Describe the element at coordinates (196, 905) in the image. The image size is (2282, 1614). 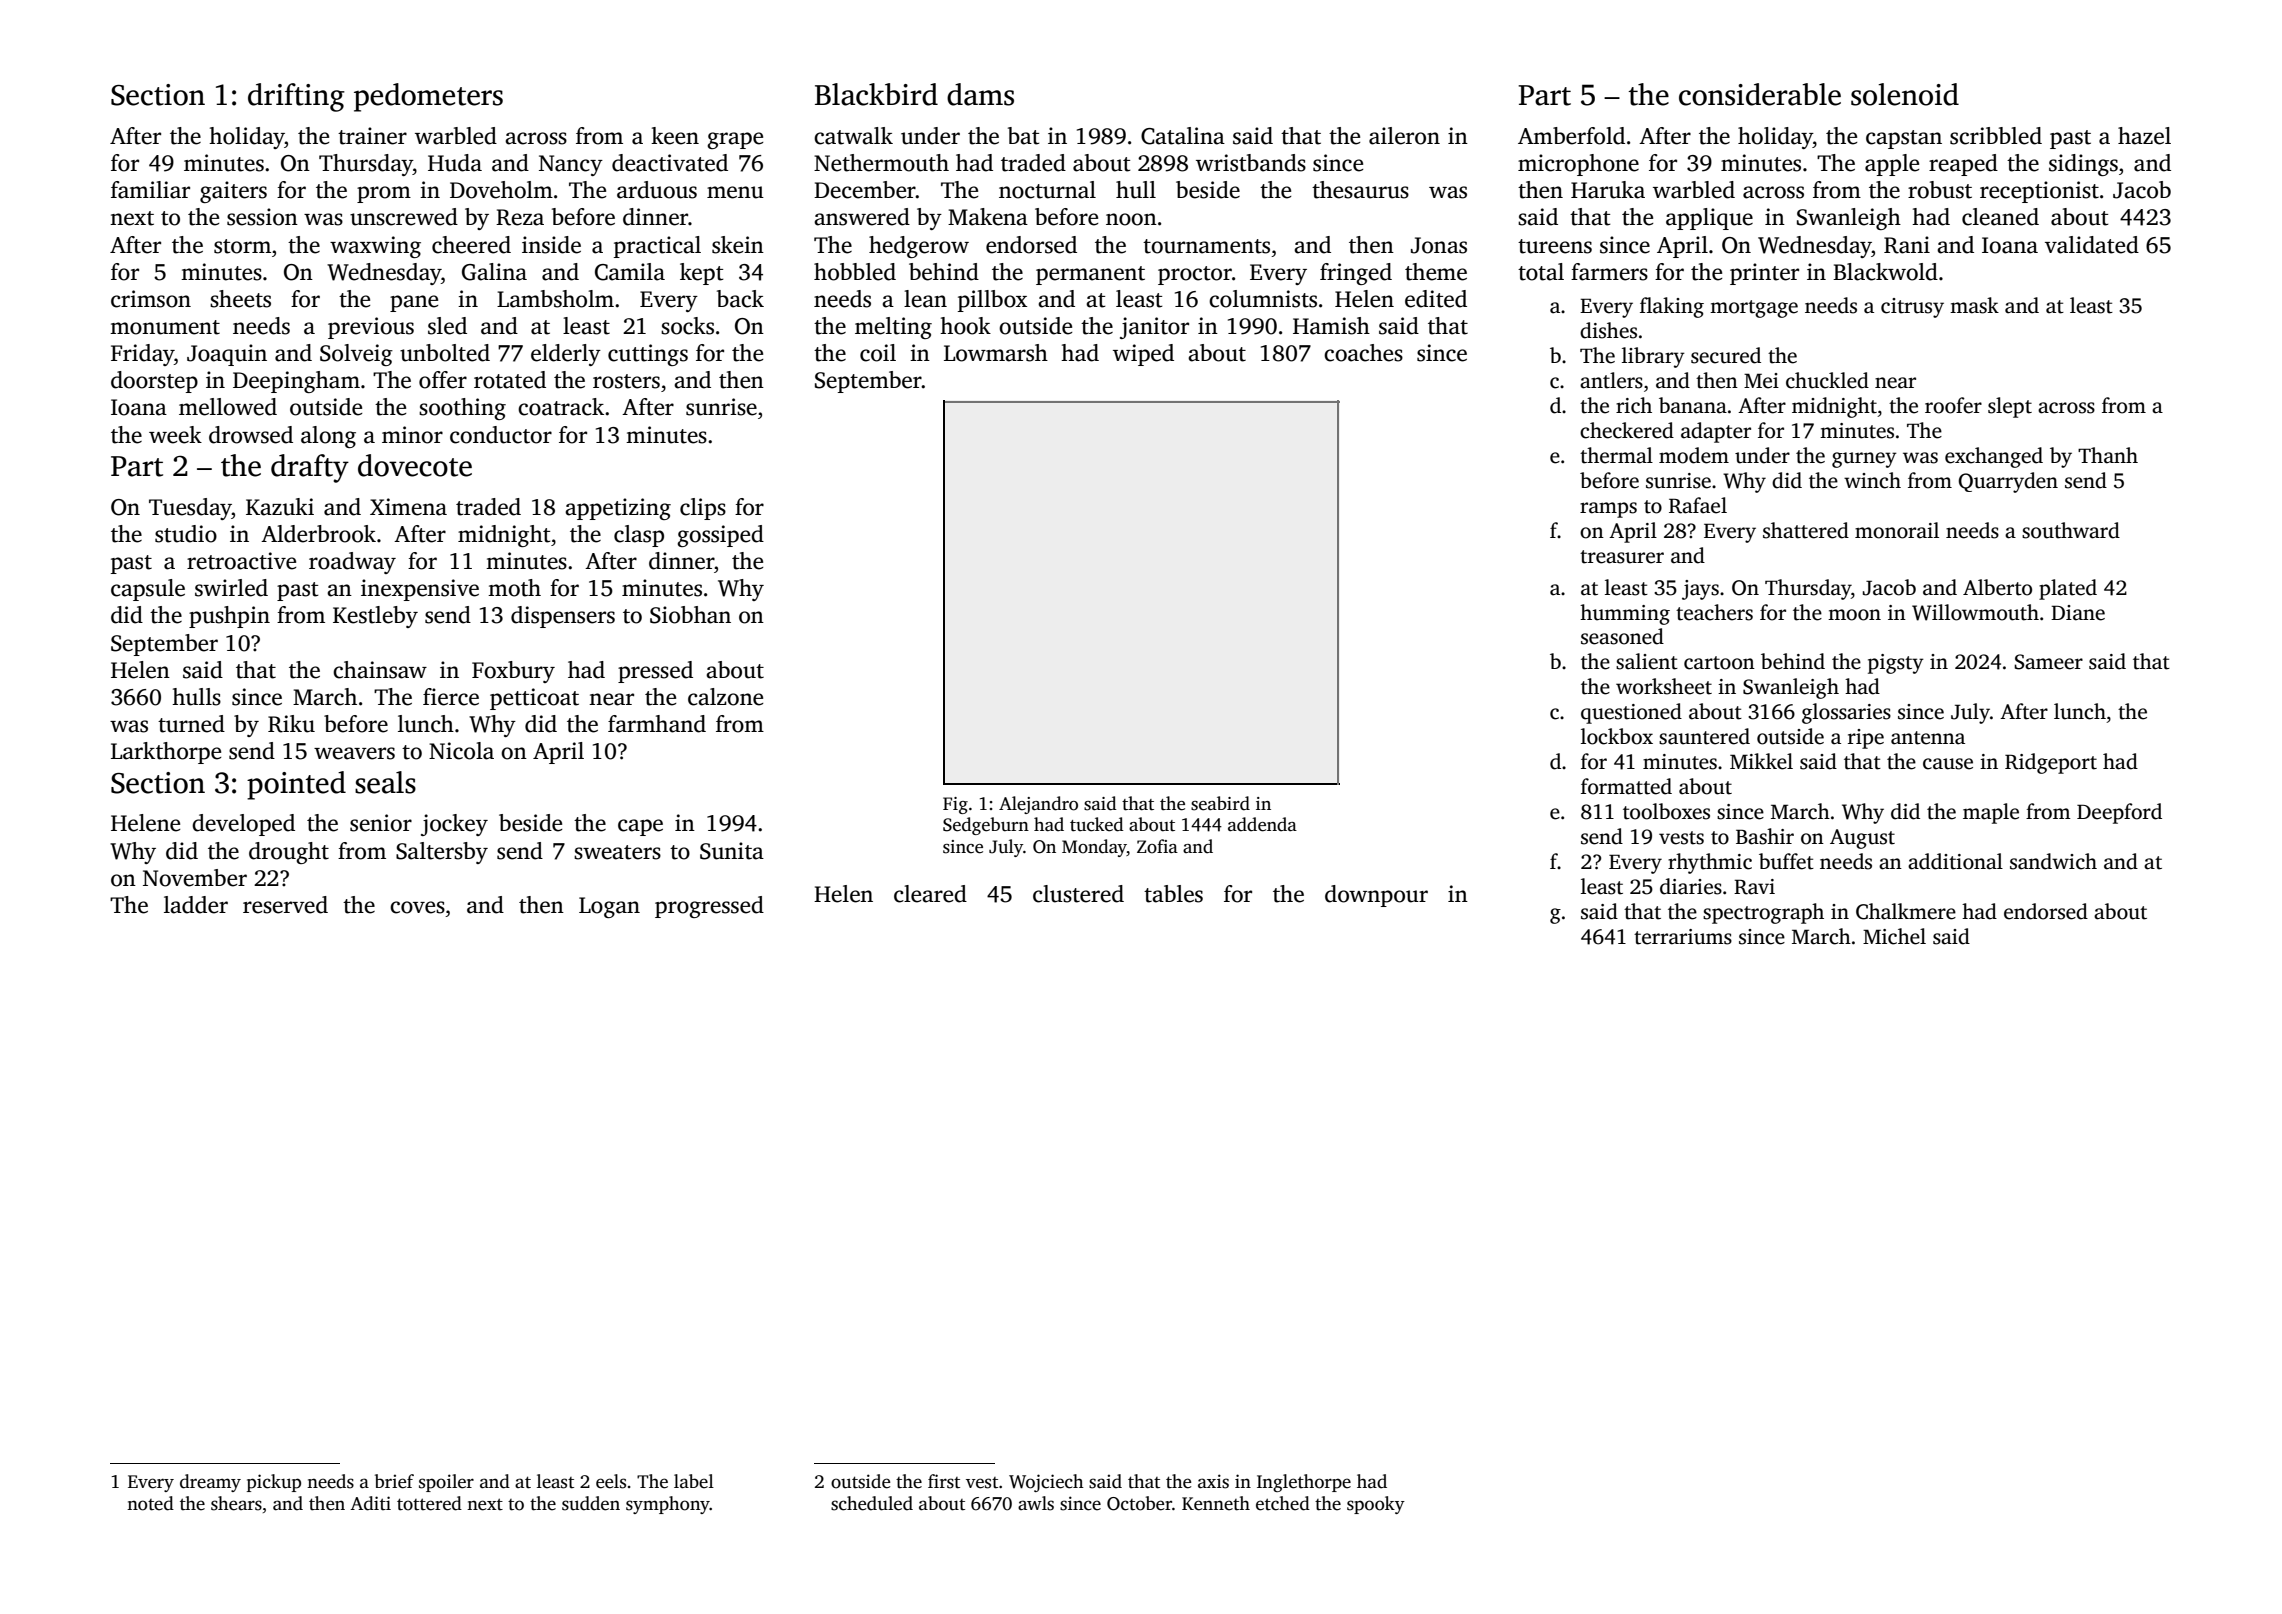
I see `ladder` at that location.
